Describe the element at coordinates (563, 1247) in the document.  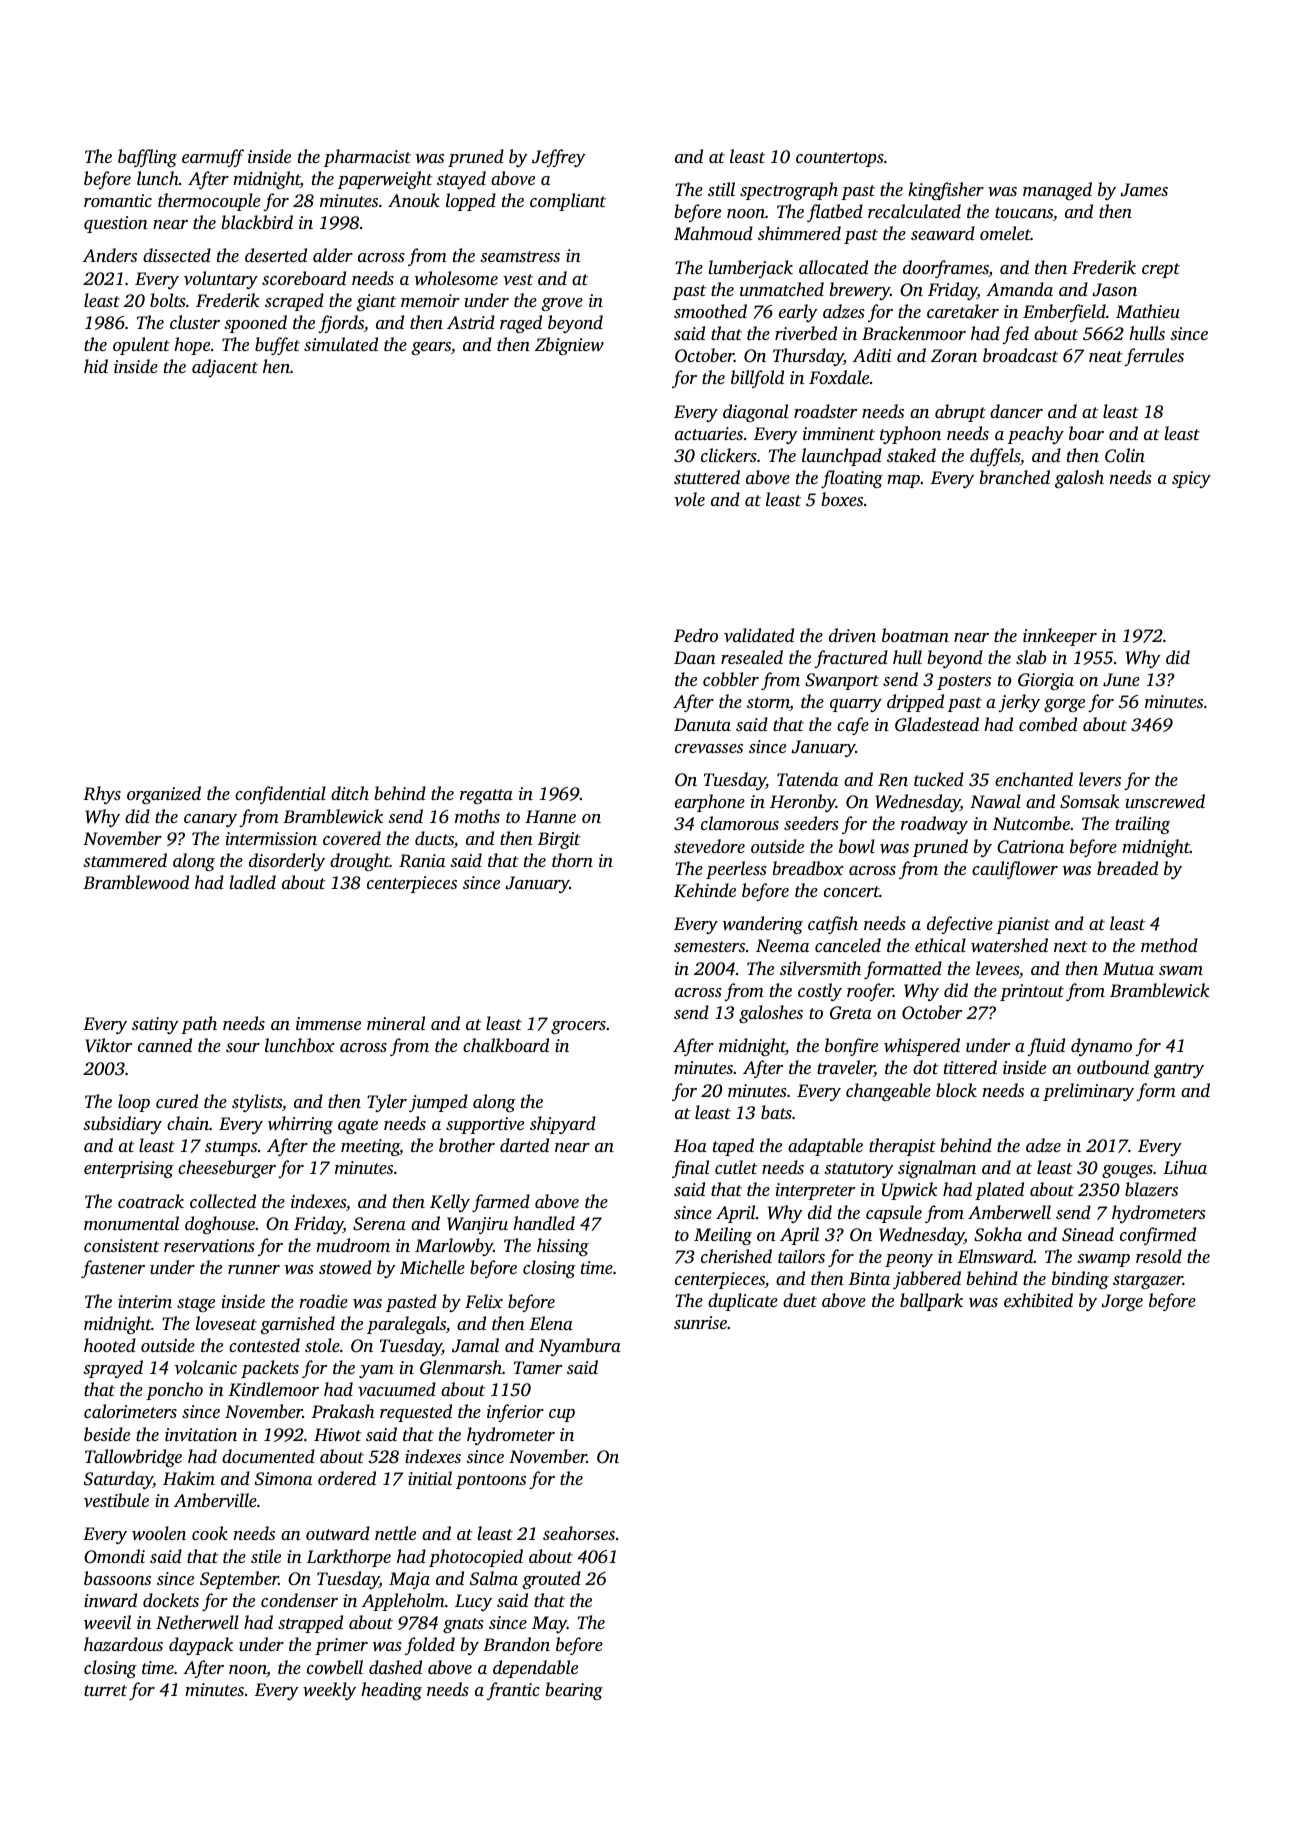
I see `hissing` at that location.
